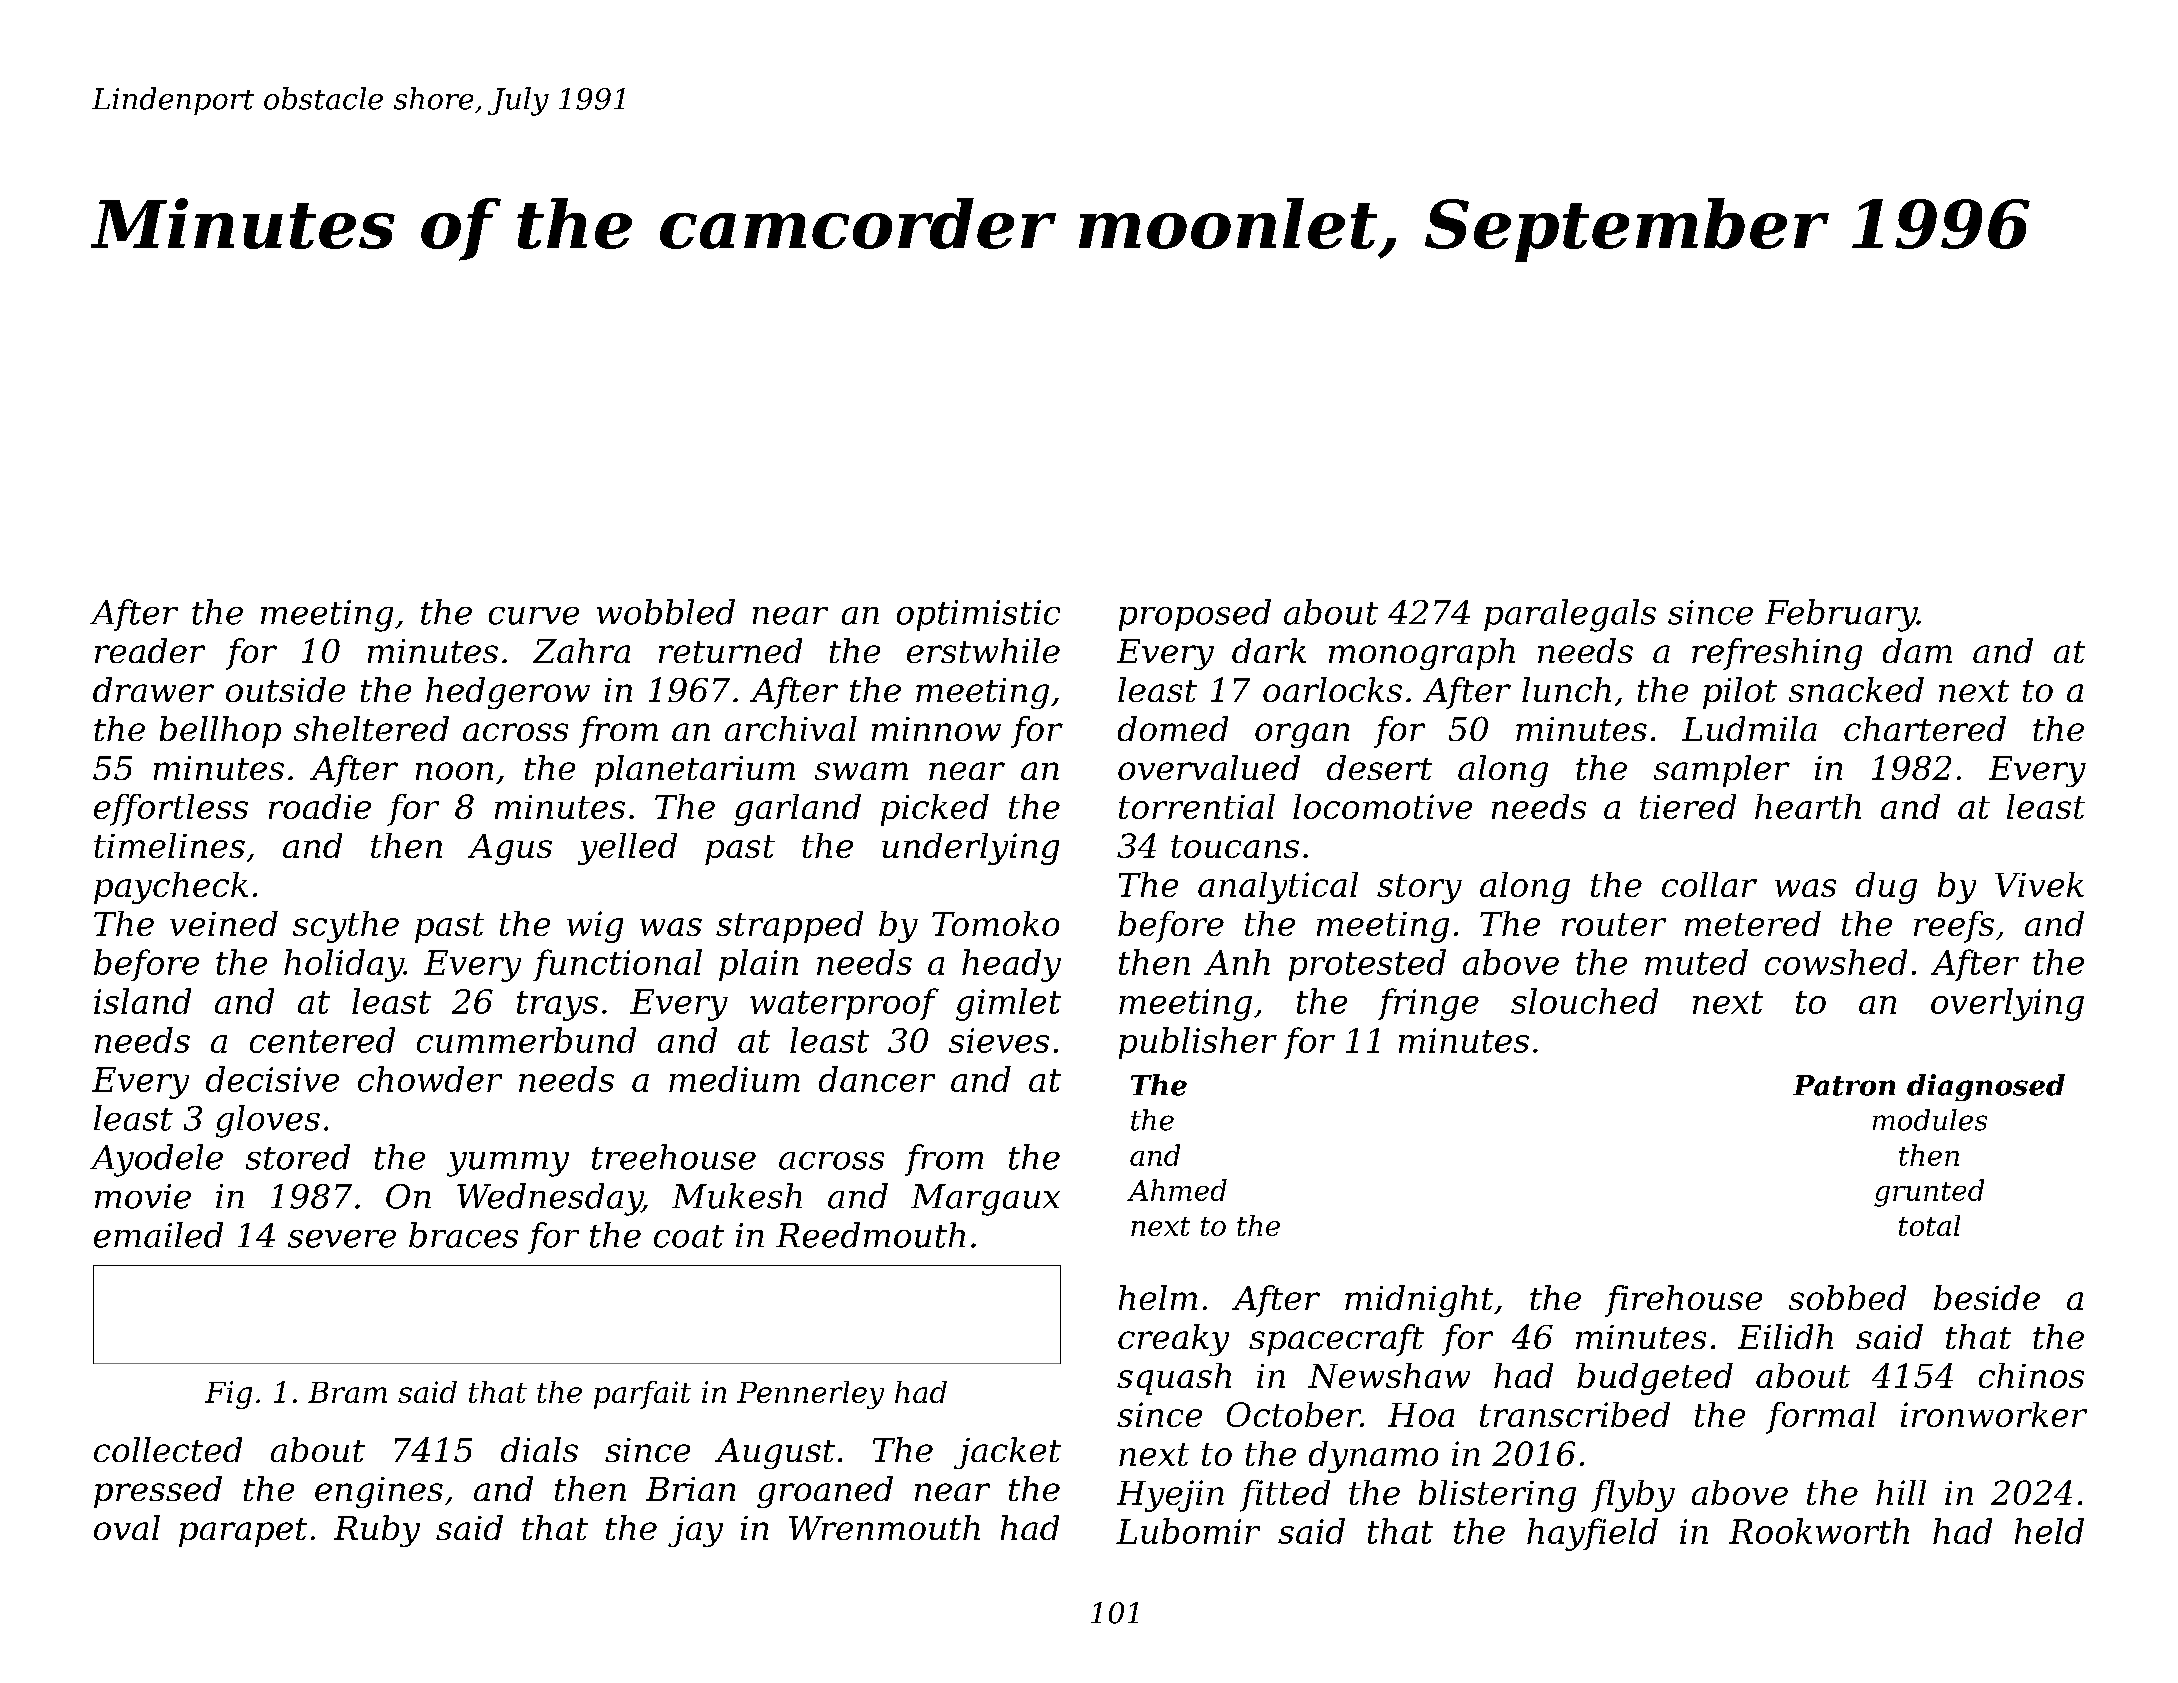  I want to click on Anh, so click(1237, 962).
